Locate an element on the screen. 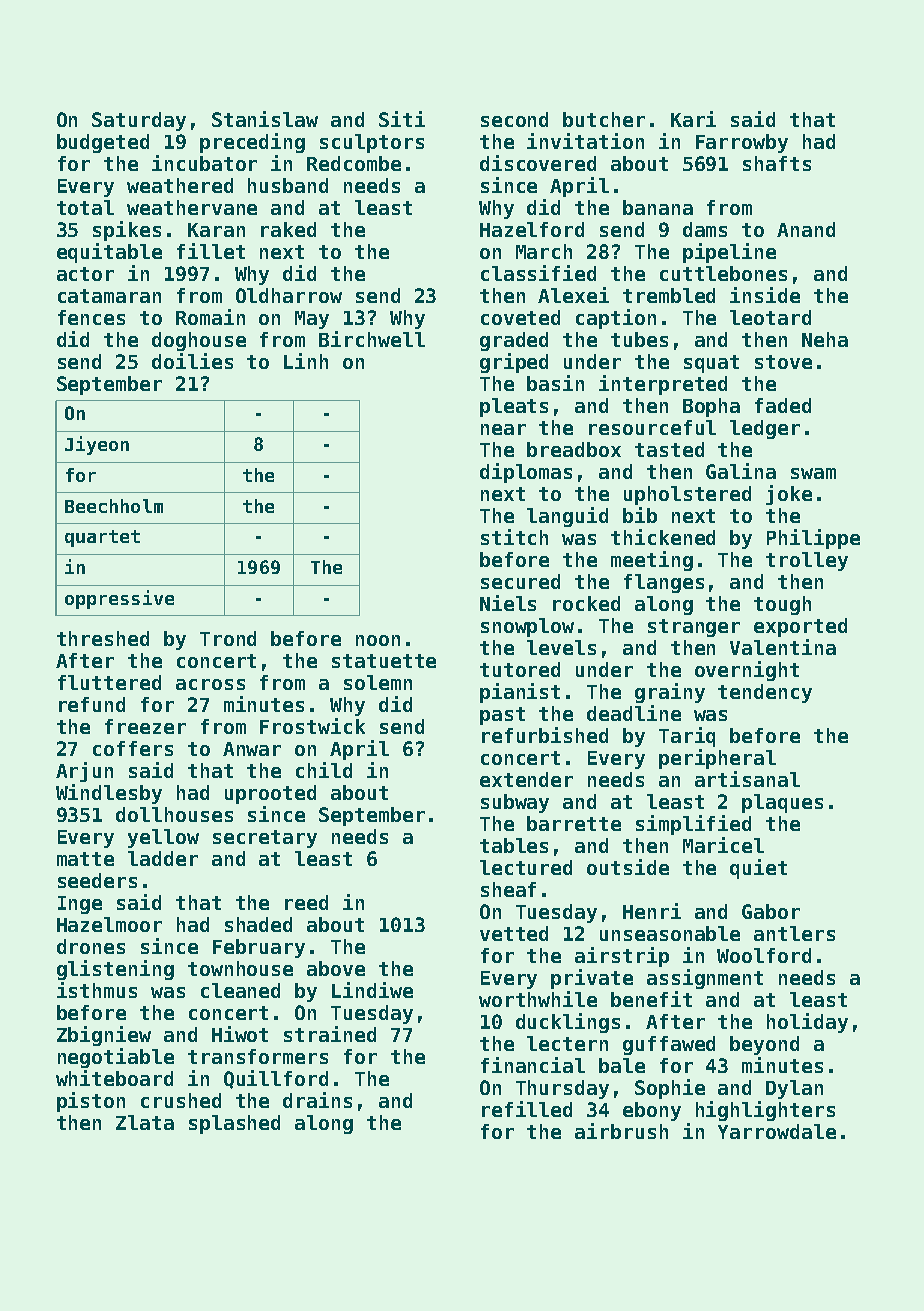 Image resolution: width=924 pixels, height=1311 pixels. thickened is located at coordinates (663, 537).
